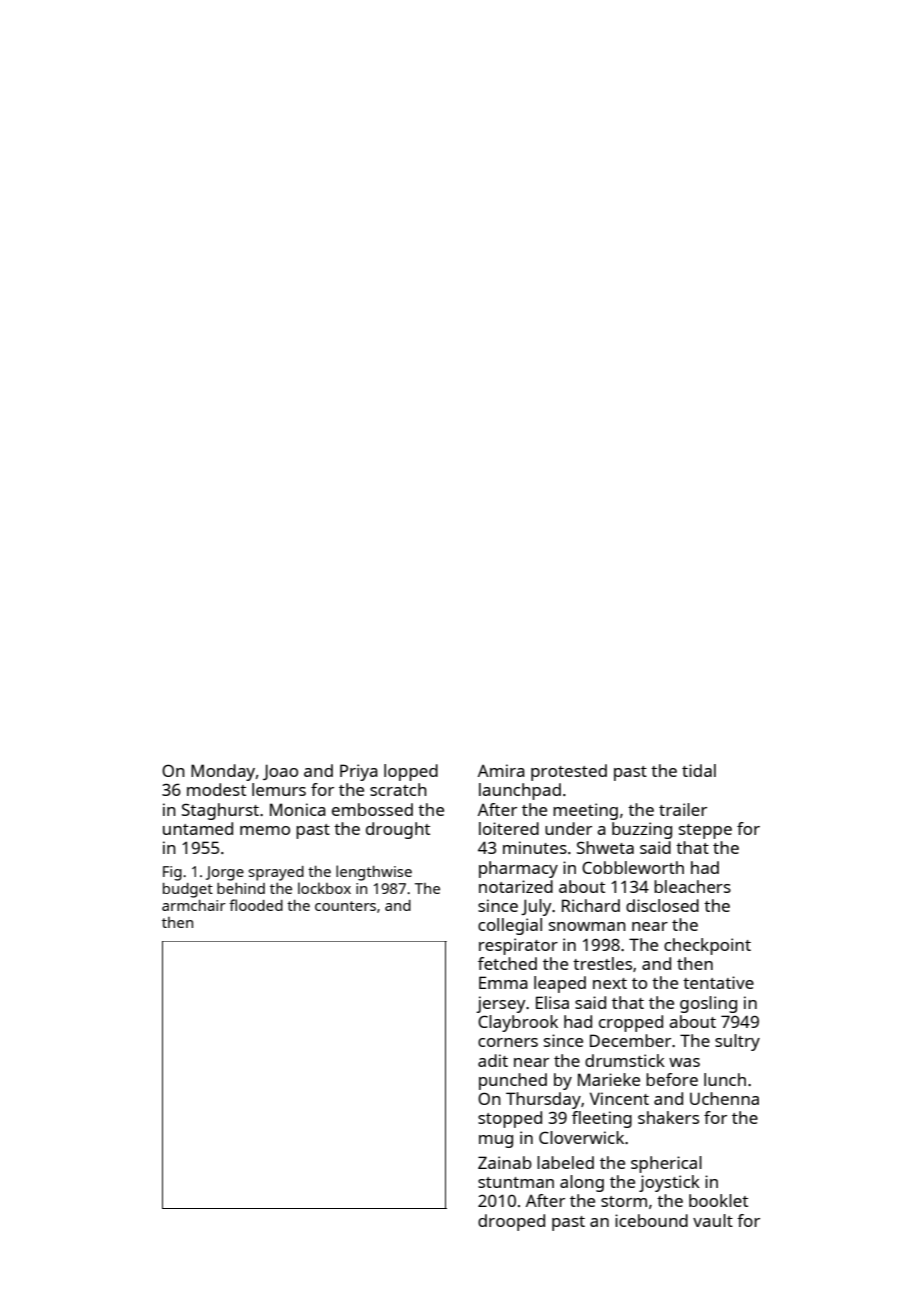 This document has width=924, height=1311. Describe the element at coordinates (510, 1119) in the document. I see `stopped` at that location.
